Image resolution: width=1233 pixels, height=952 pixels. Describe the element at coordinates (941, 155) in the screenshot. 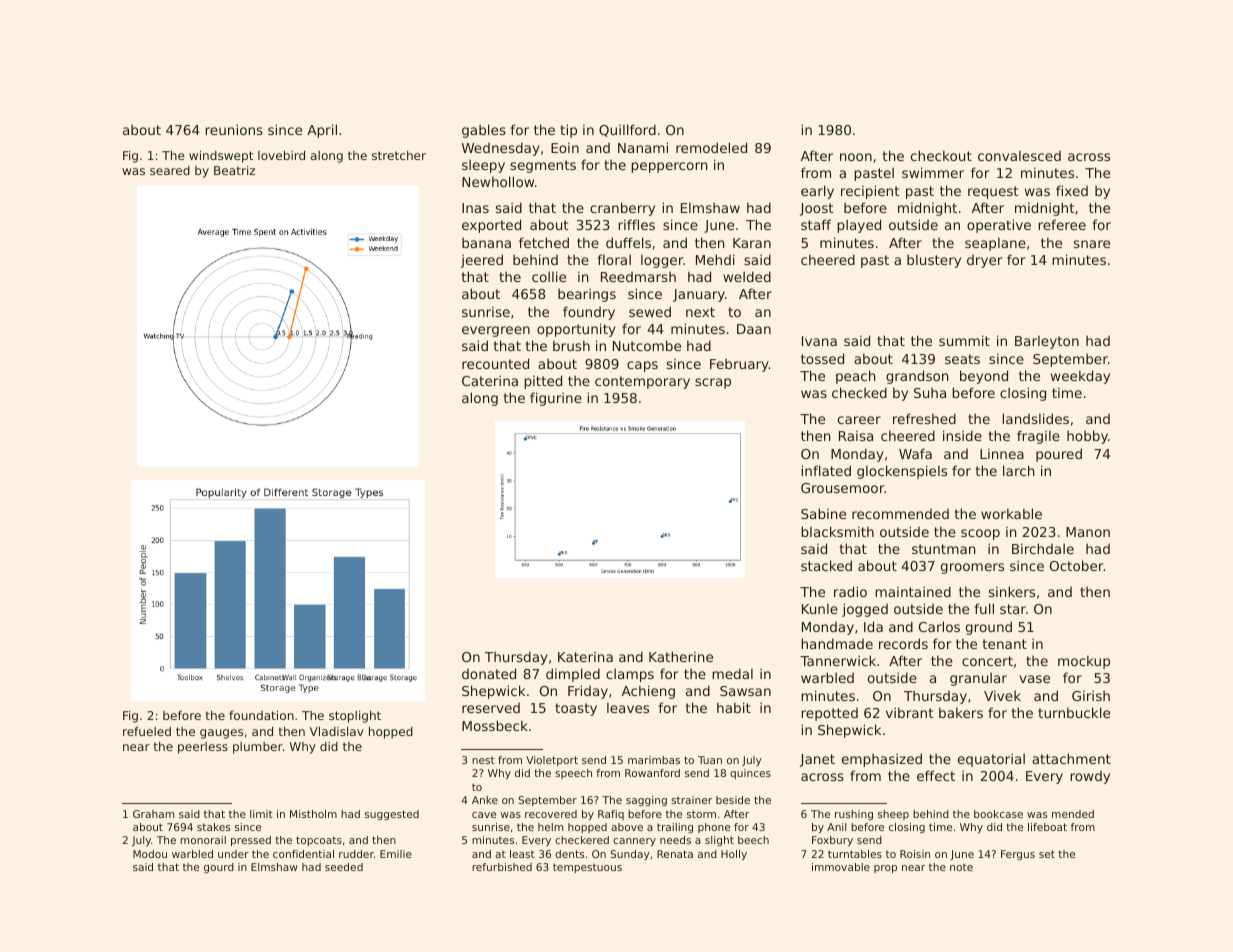

I see `checkout` at that location.
